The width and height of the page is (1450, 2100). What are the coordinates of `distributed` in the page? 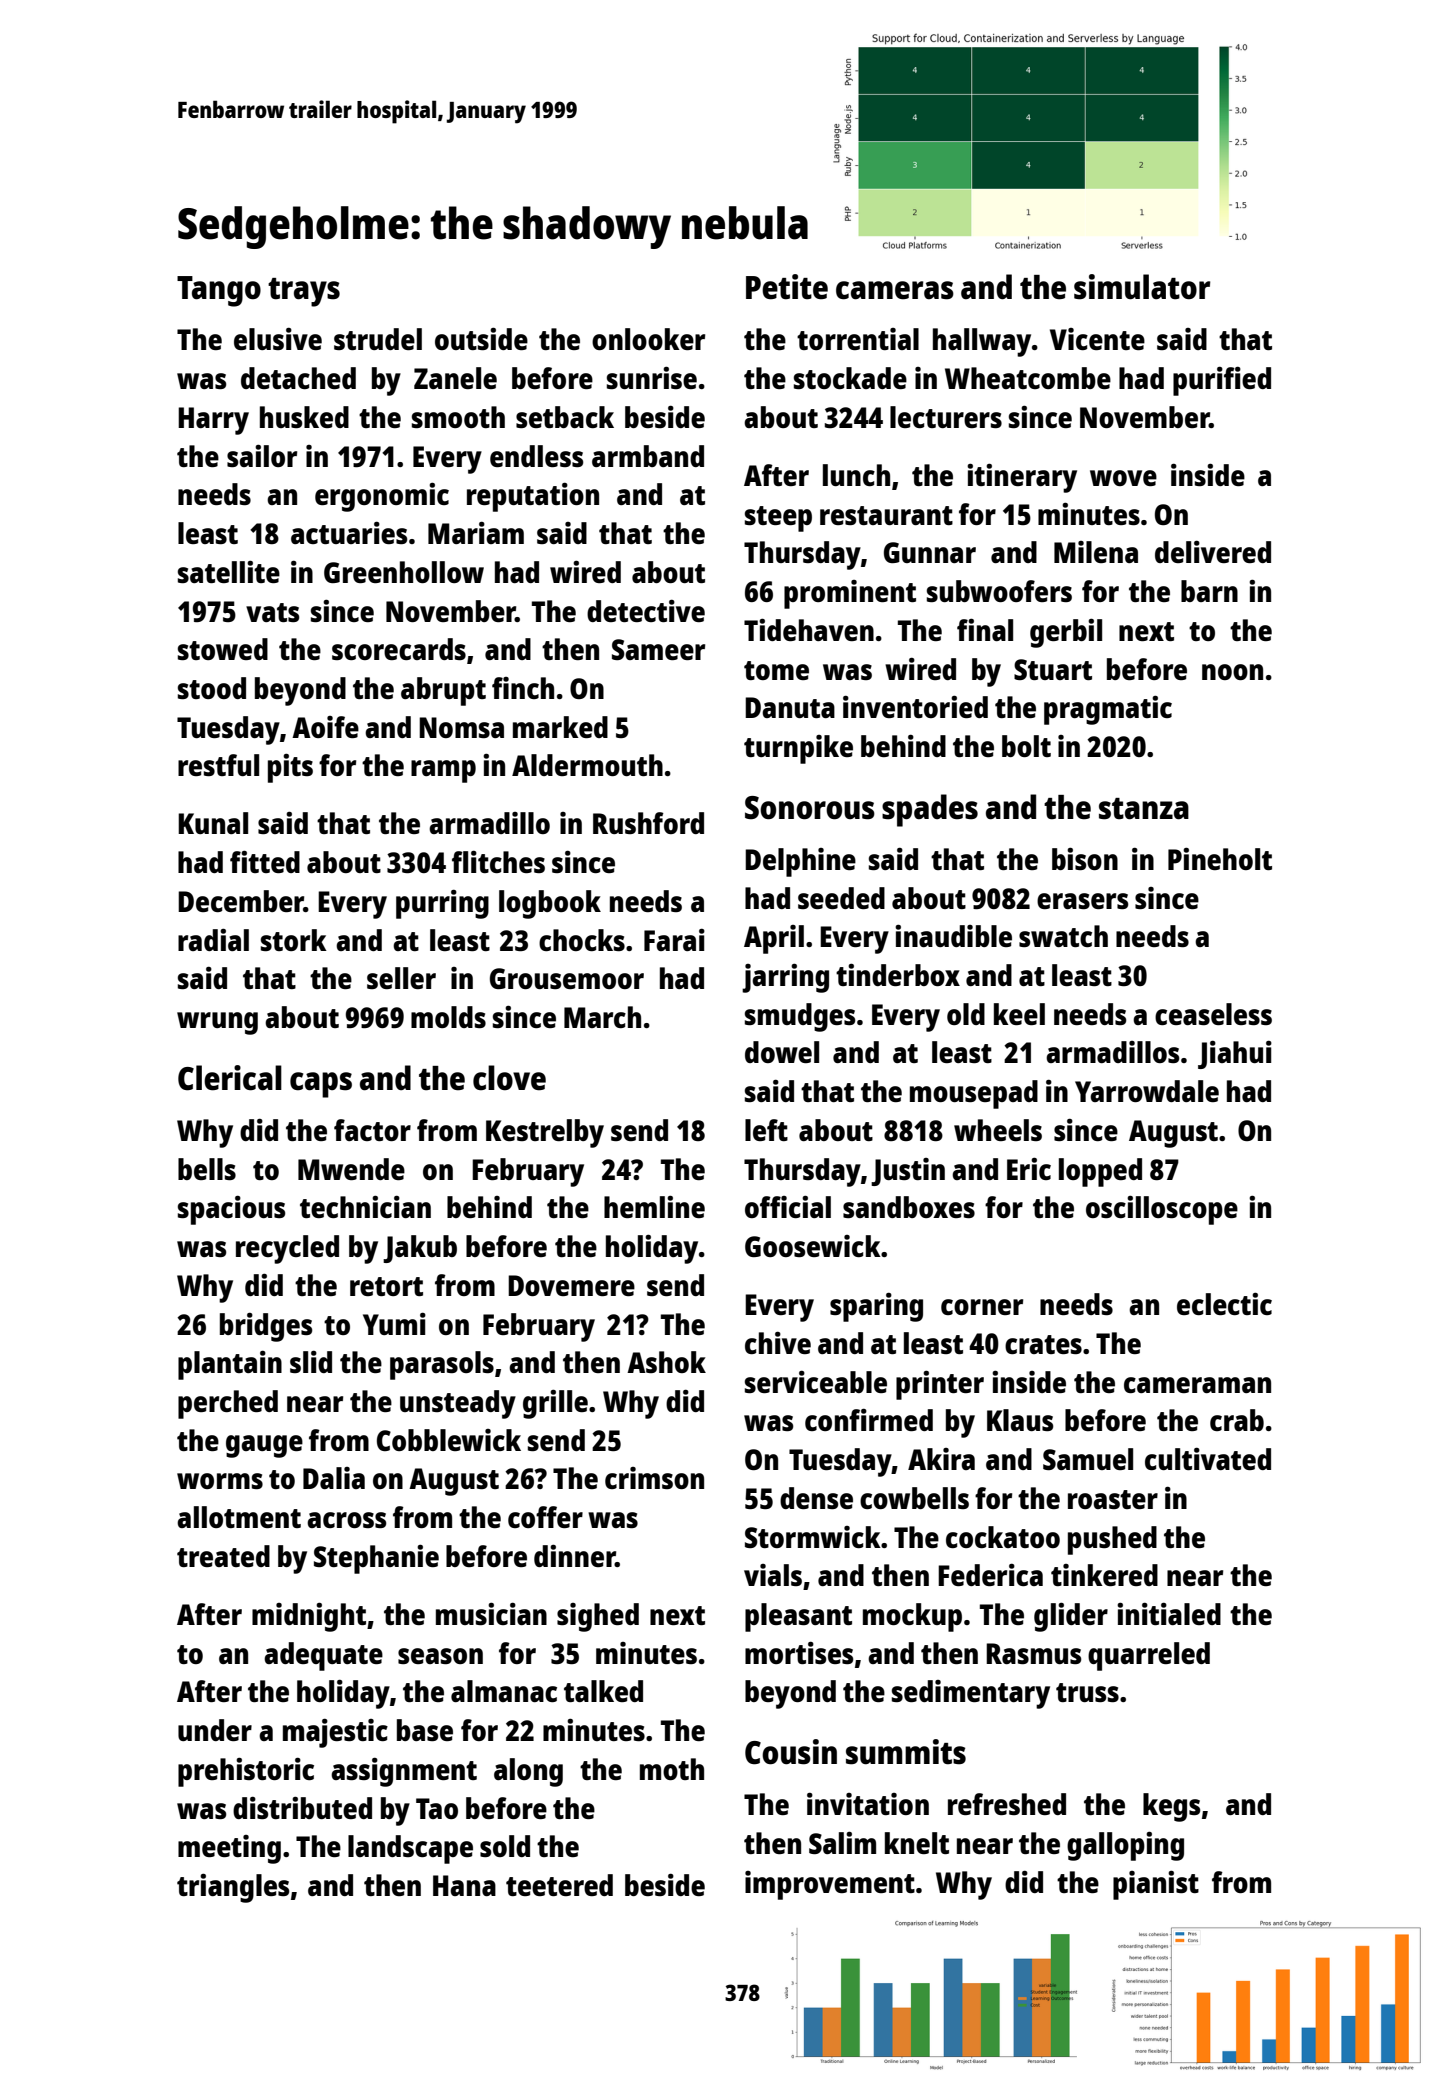 It's located at (302, 1808).
